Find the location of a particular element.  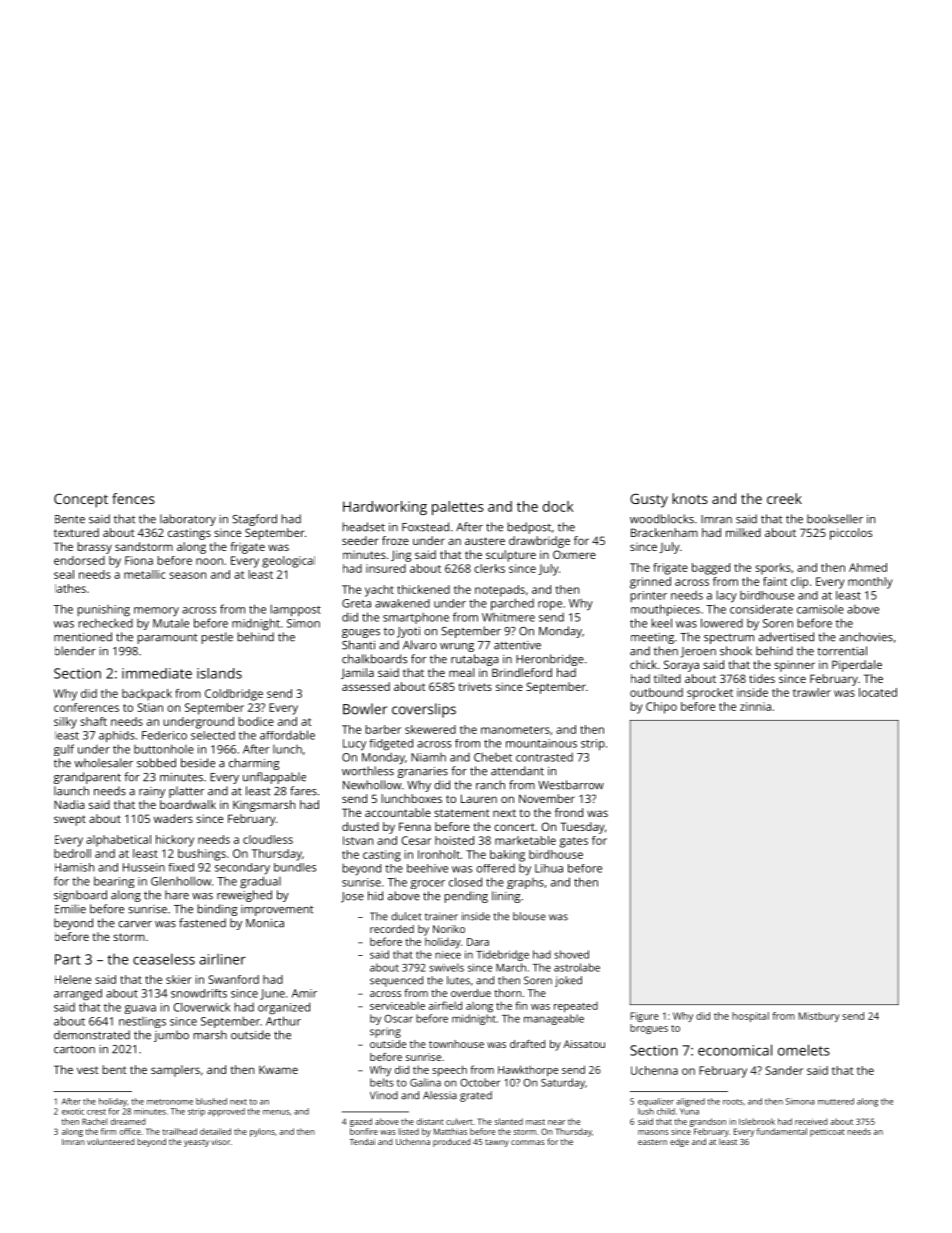

creek is located at coordinates (784, 498).
